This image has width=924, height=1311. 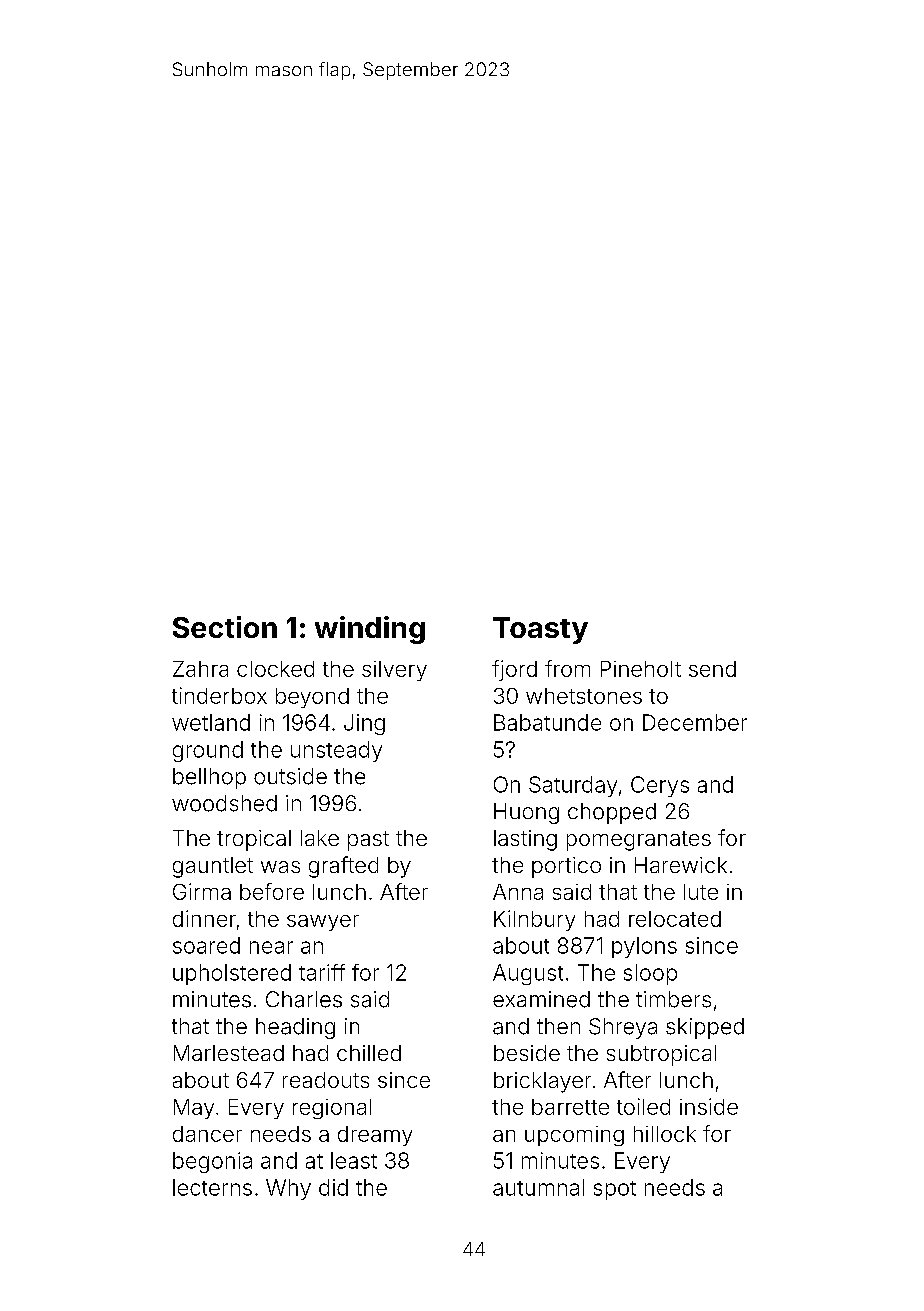 What do you see at coordinates (514, 670) in the image?
I see `fjord` at bounding box center [514, 670].
